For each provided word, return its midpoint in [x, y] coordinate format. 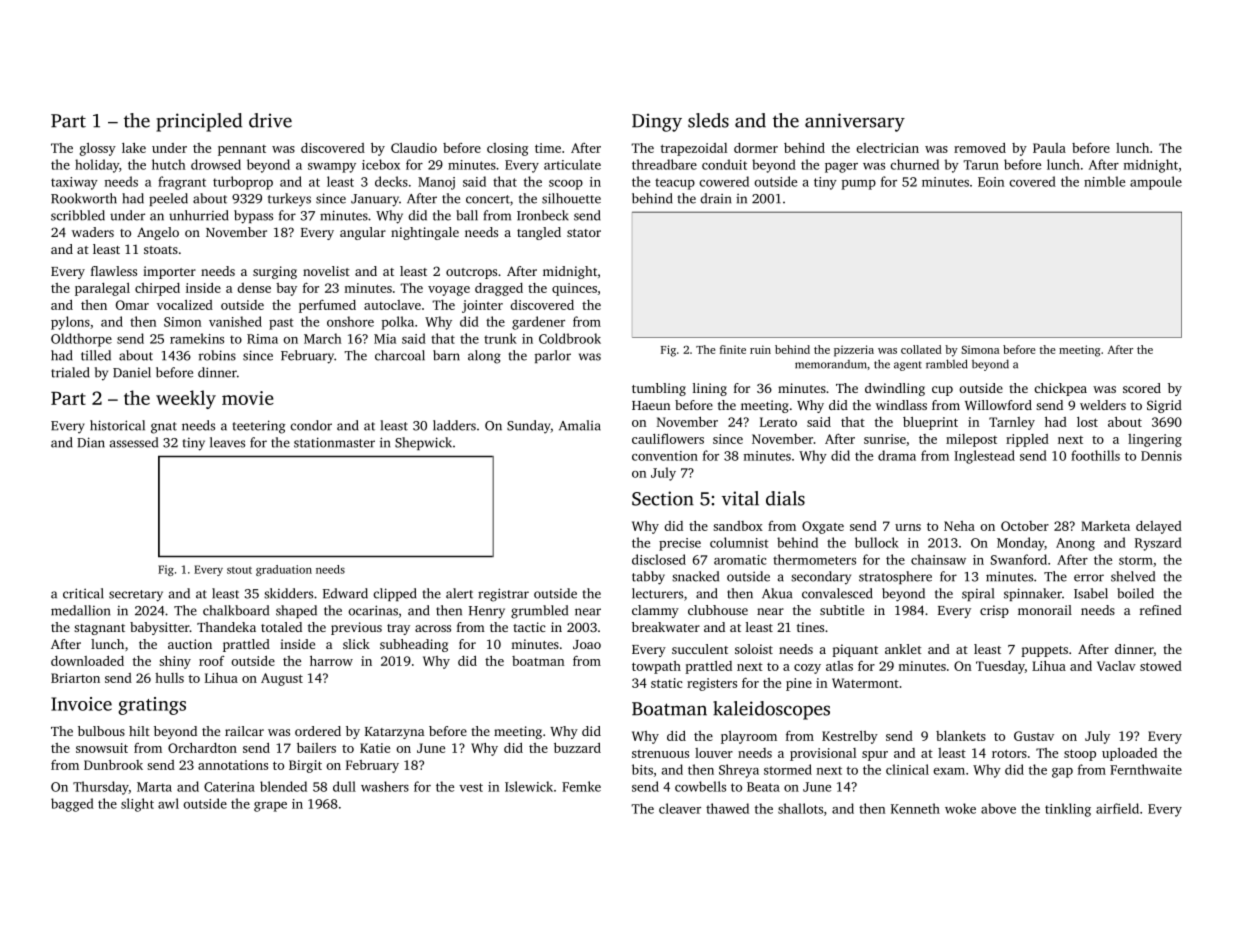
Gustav [1034, 736]
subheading [414, 645]
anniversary [855, 122]
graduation [284, 570]
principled [199, 122]
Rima [262, 339]
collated [921, 349]
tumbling [659, 389]
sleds [708, 120]
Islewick [529, 786]
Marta [154, 787]
